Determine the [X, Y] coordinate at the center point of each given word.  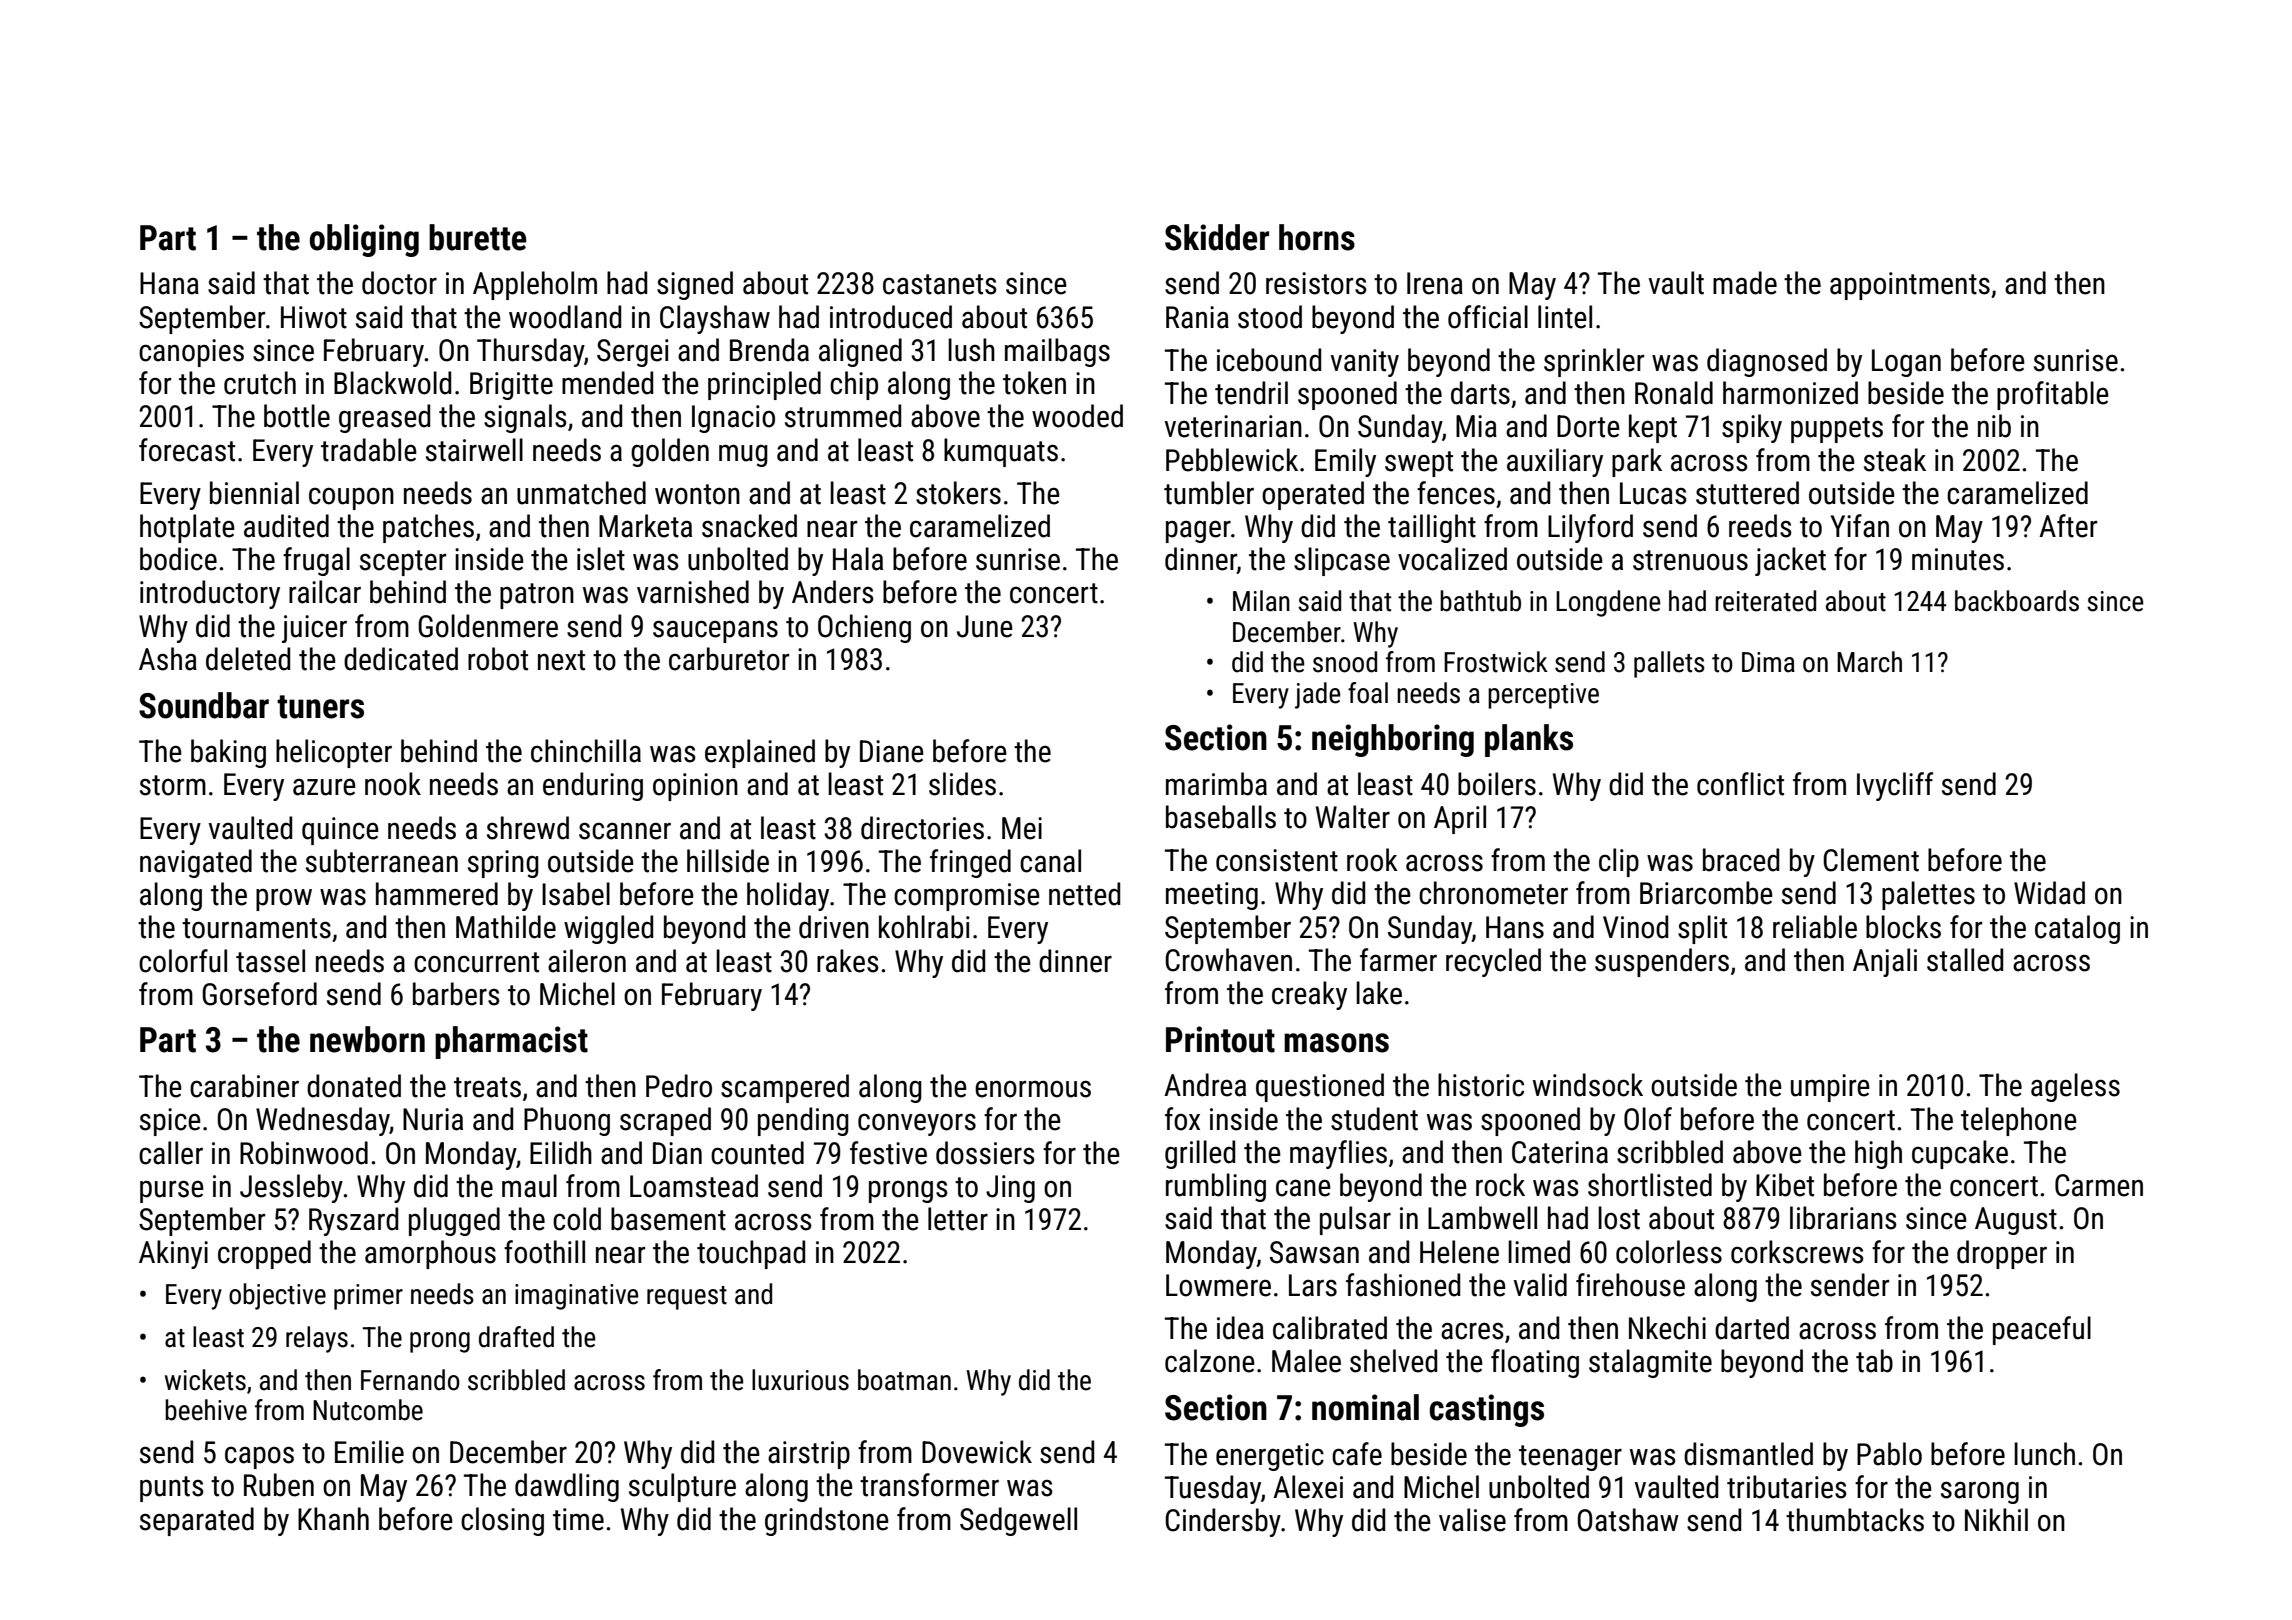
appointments [1910, 286]
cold [577, 1219]
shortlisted [1650, 1185]
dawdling [567, 1487]
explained [760, 753]
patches [428, 528]
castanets [940, 284]
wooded [1077, 416]
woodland [565, 317]
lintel [1565, 317]
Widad [2049, 893]
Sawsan [1314, 1252]
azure [324, 787]
